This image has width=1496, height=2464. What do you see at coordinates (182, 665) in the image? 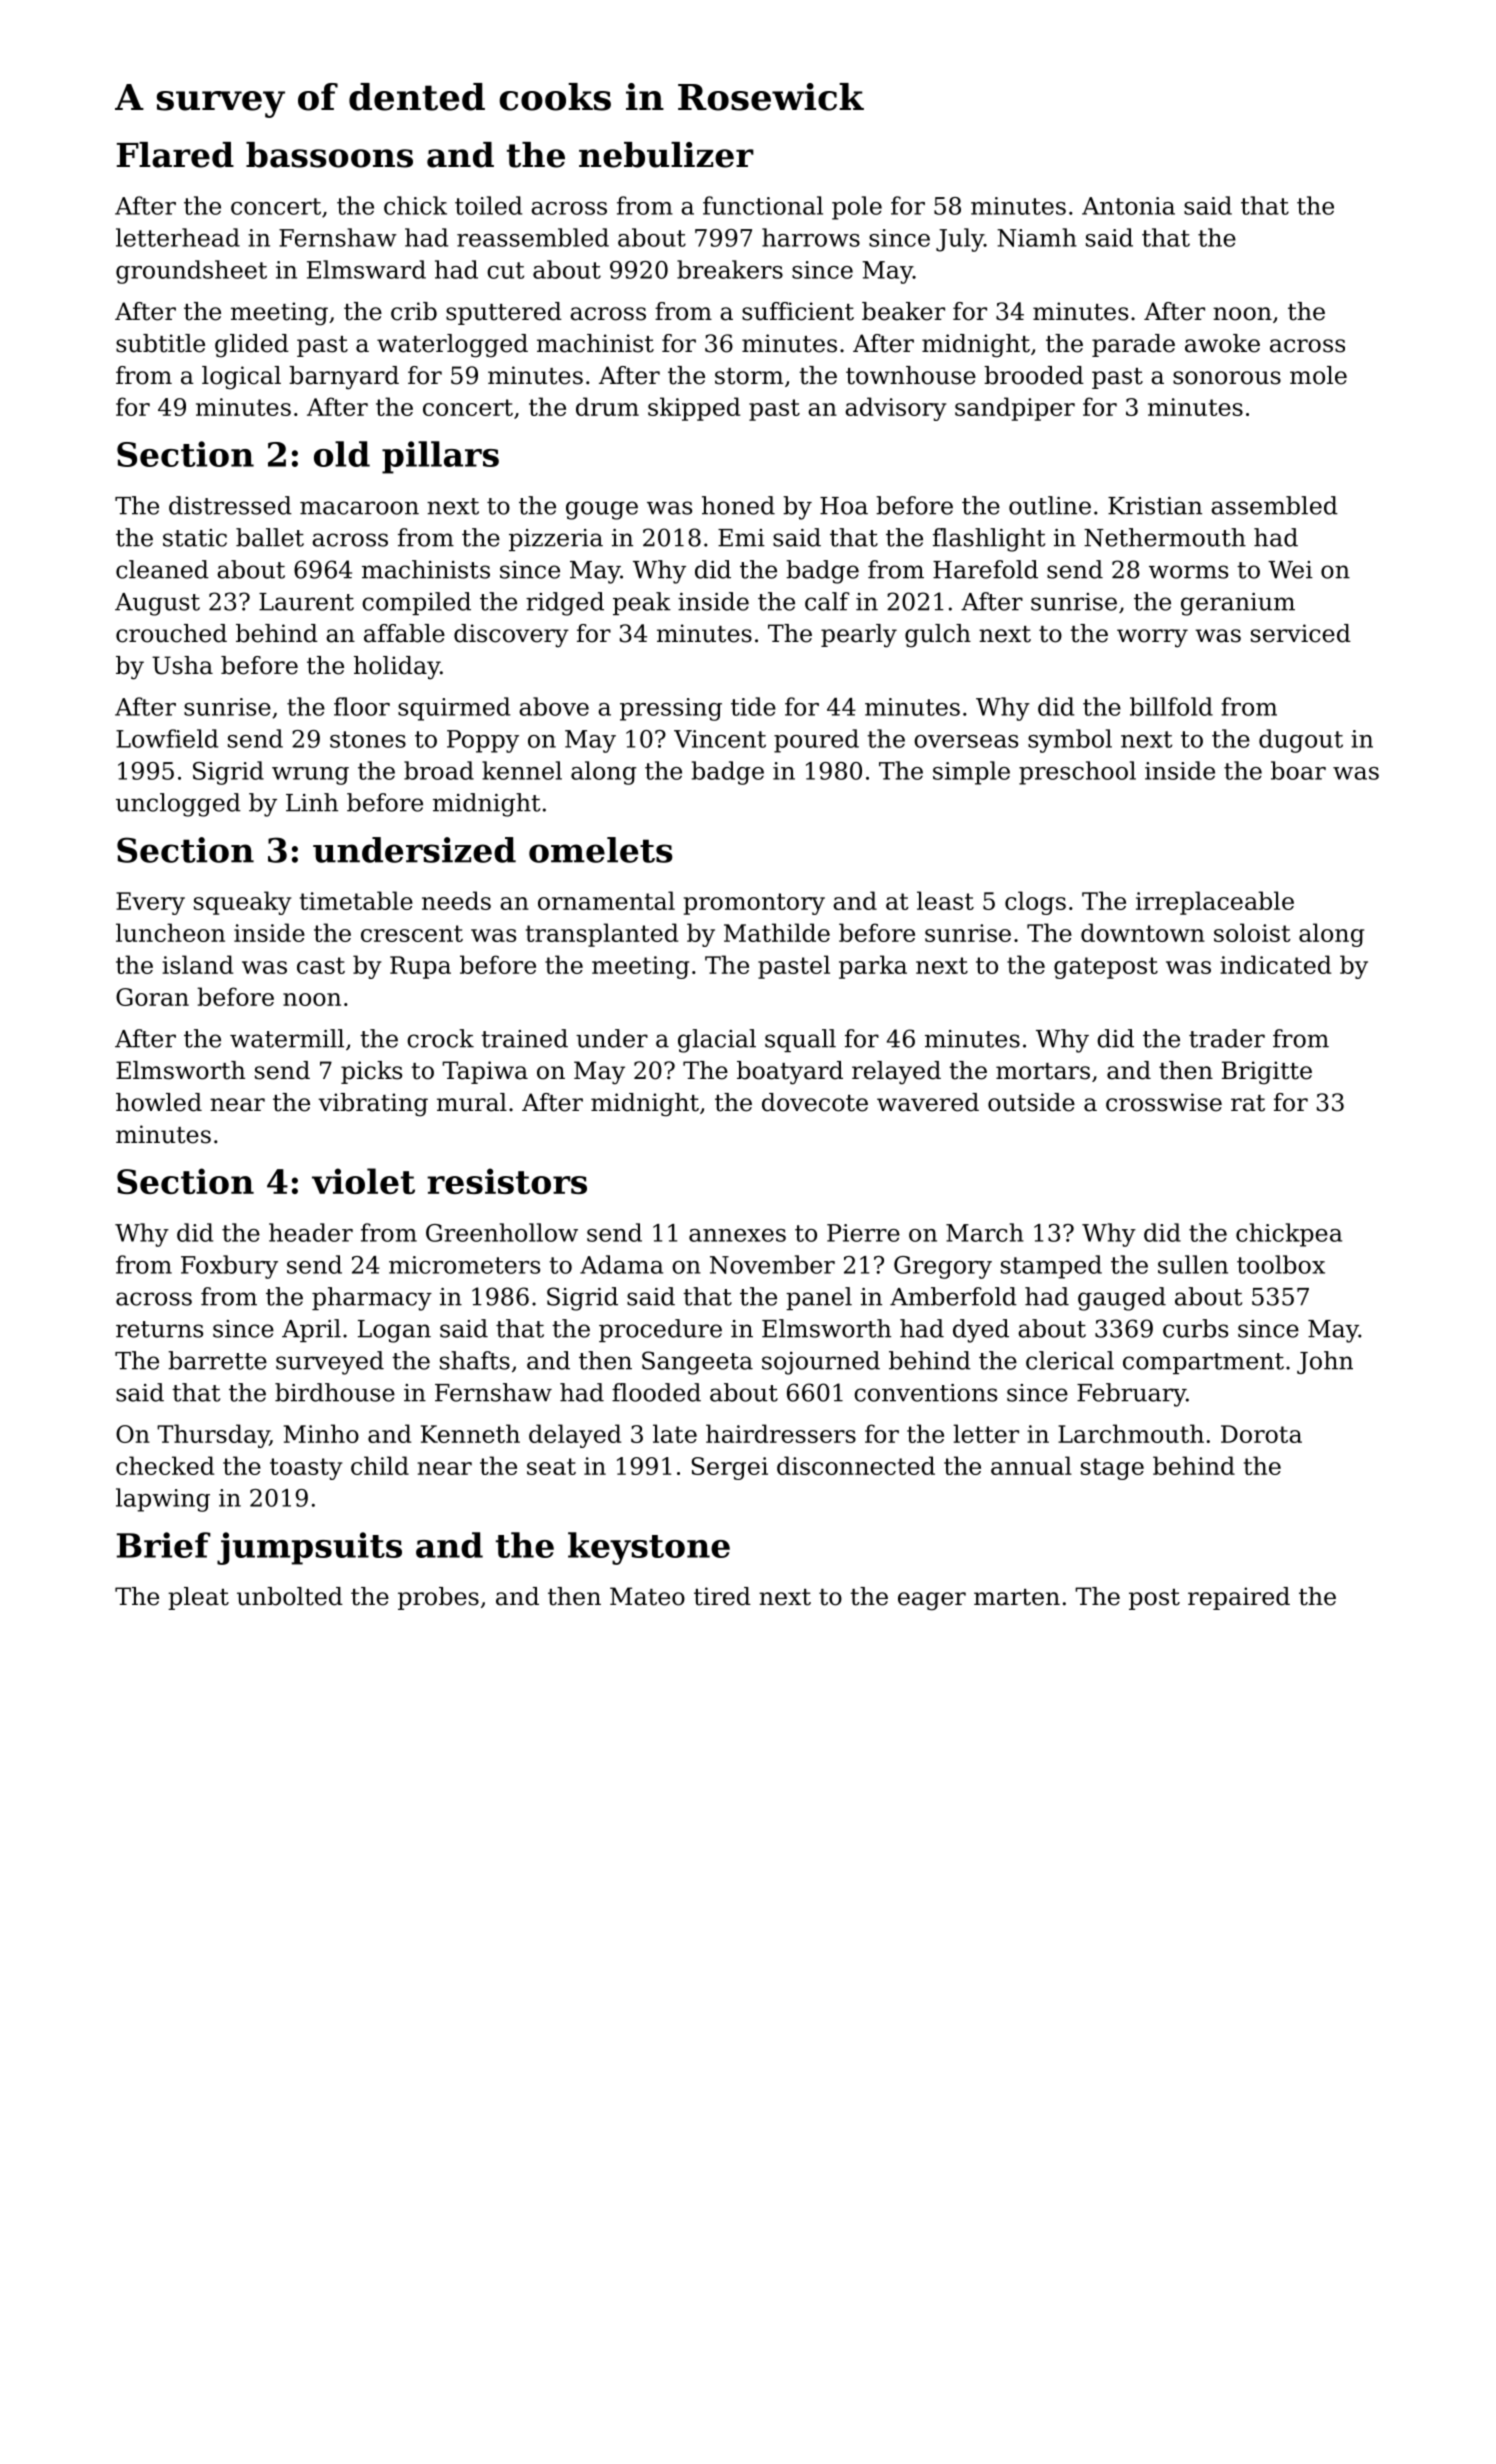
I see `Usha` at bounding box center [182, 665].
